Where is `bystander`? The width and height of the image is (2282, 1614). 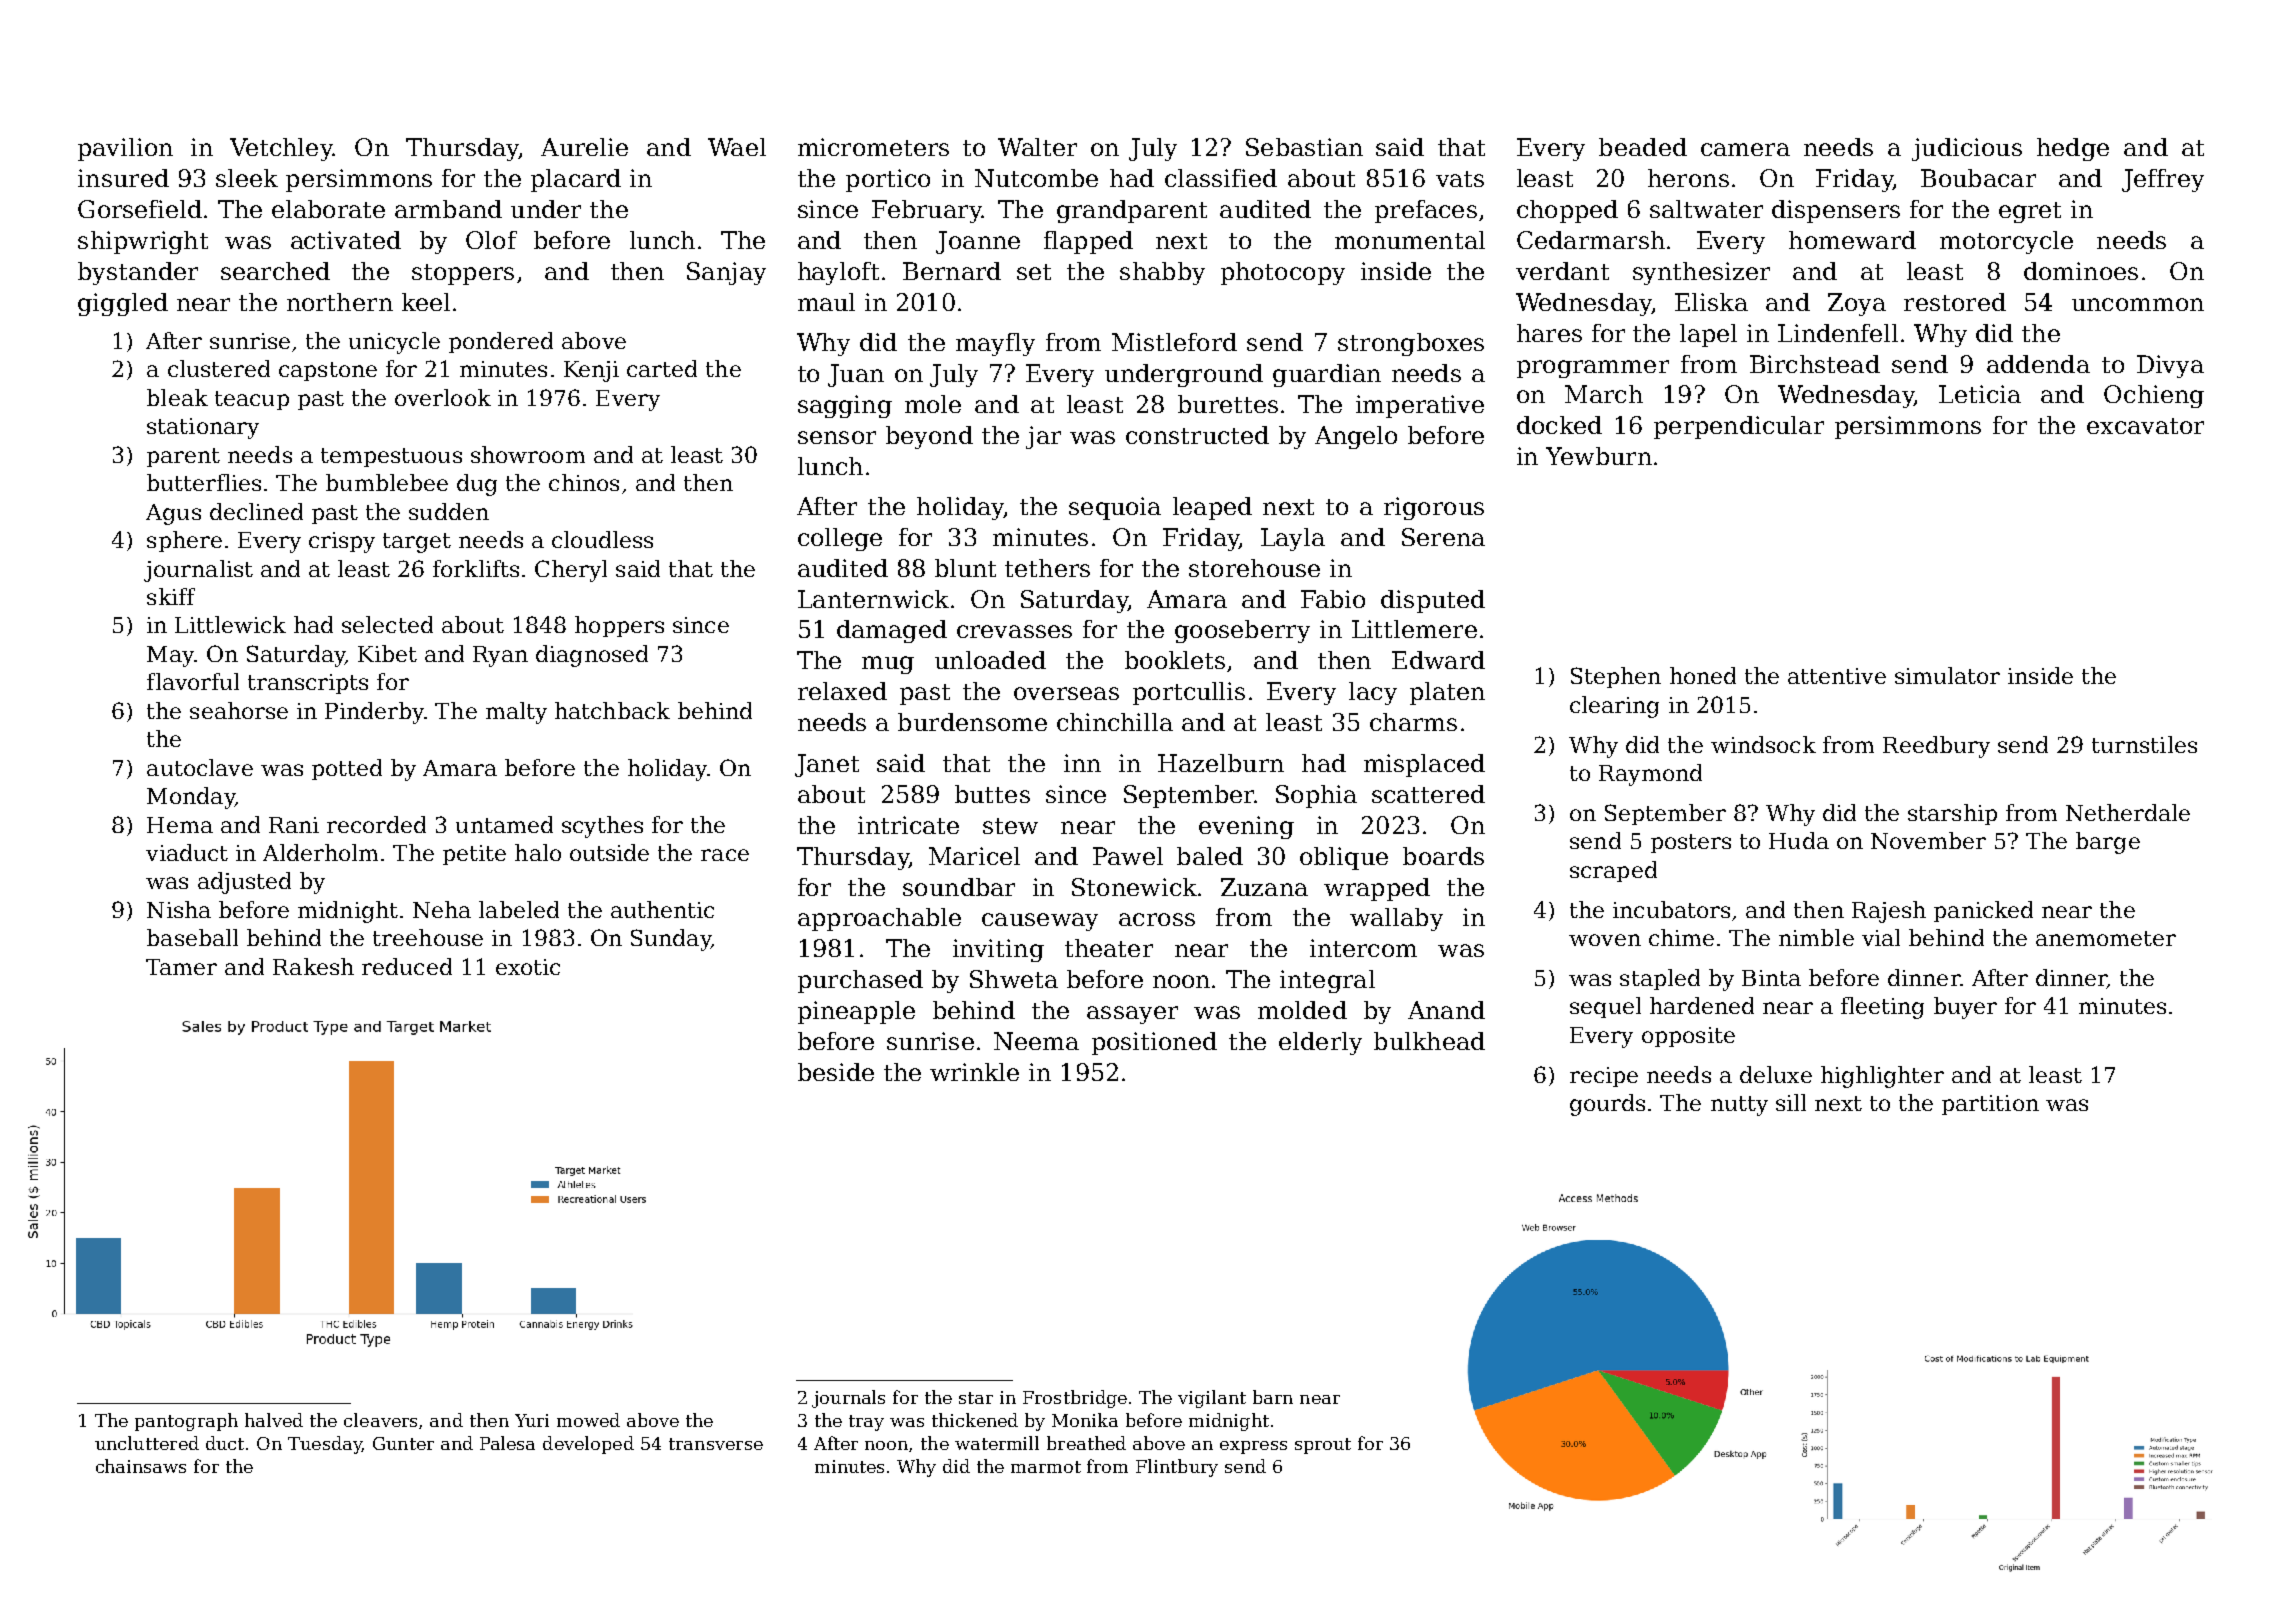
bystander is located at coordinates (138, 273).
